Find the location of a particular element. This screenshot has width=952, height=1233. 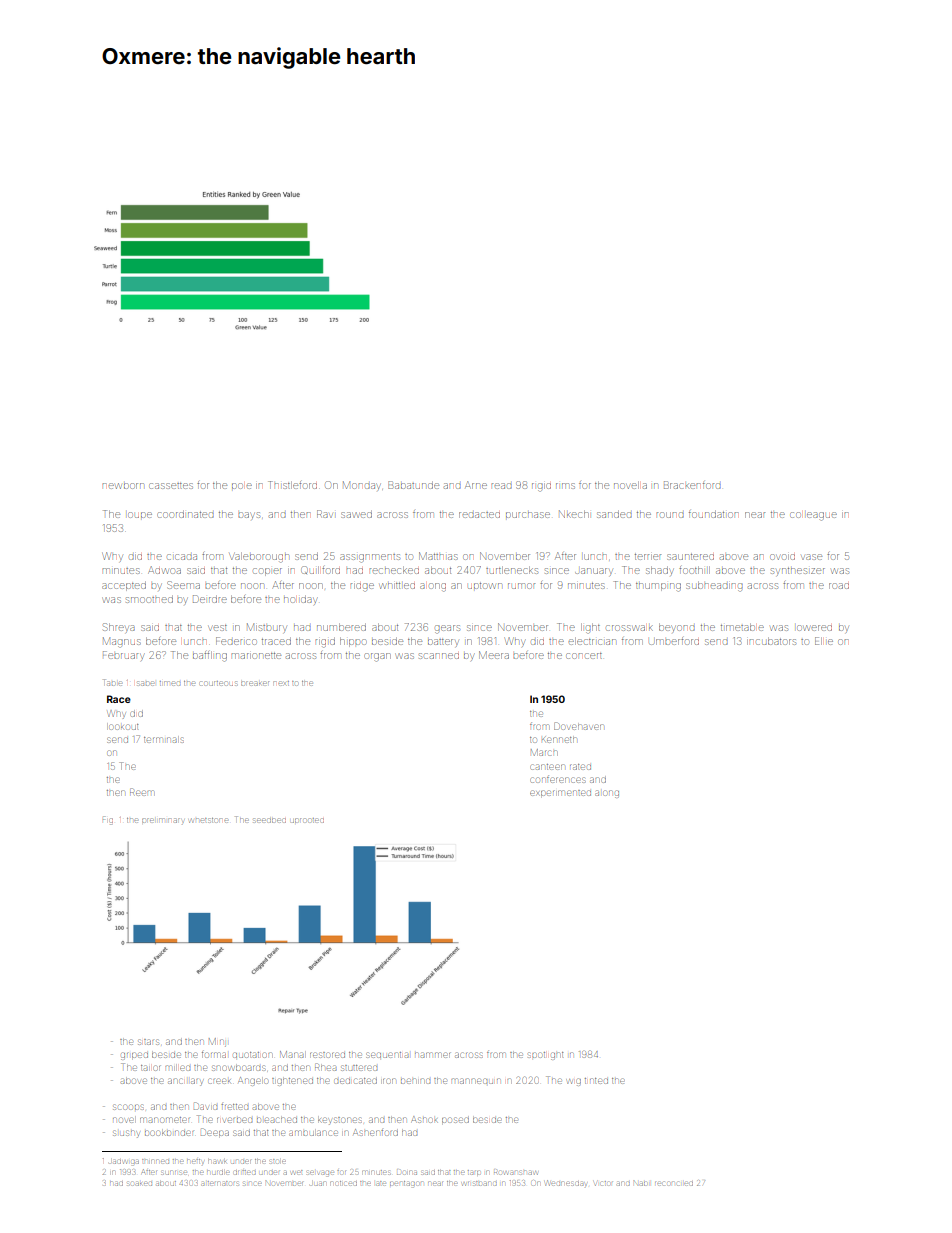

rated is located at coordinates (580, 767).
